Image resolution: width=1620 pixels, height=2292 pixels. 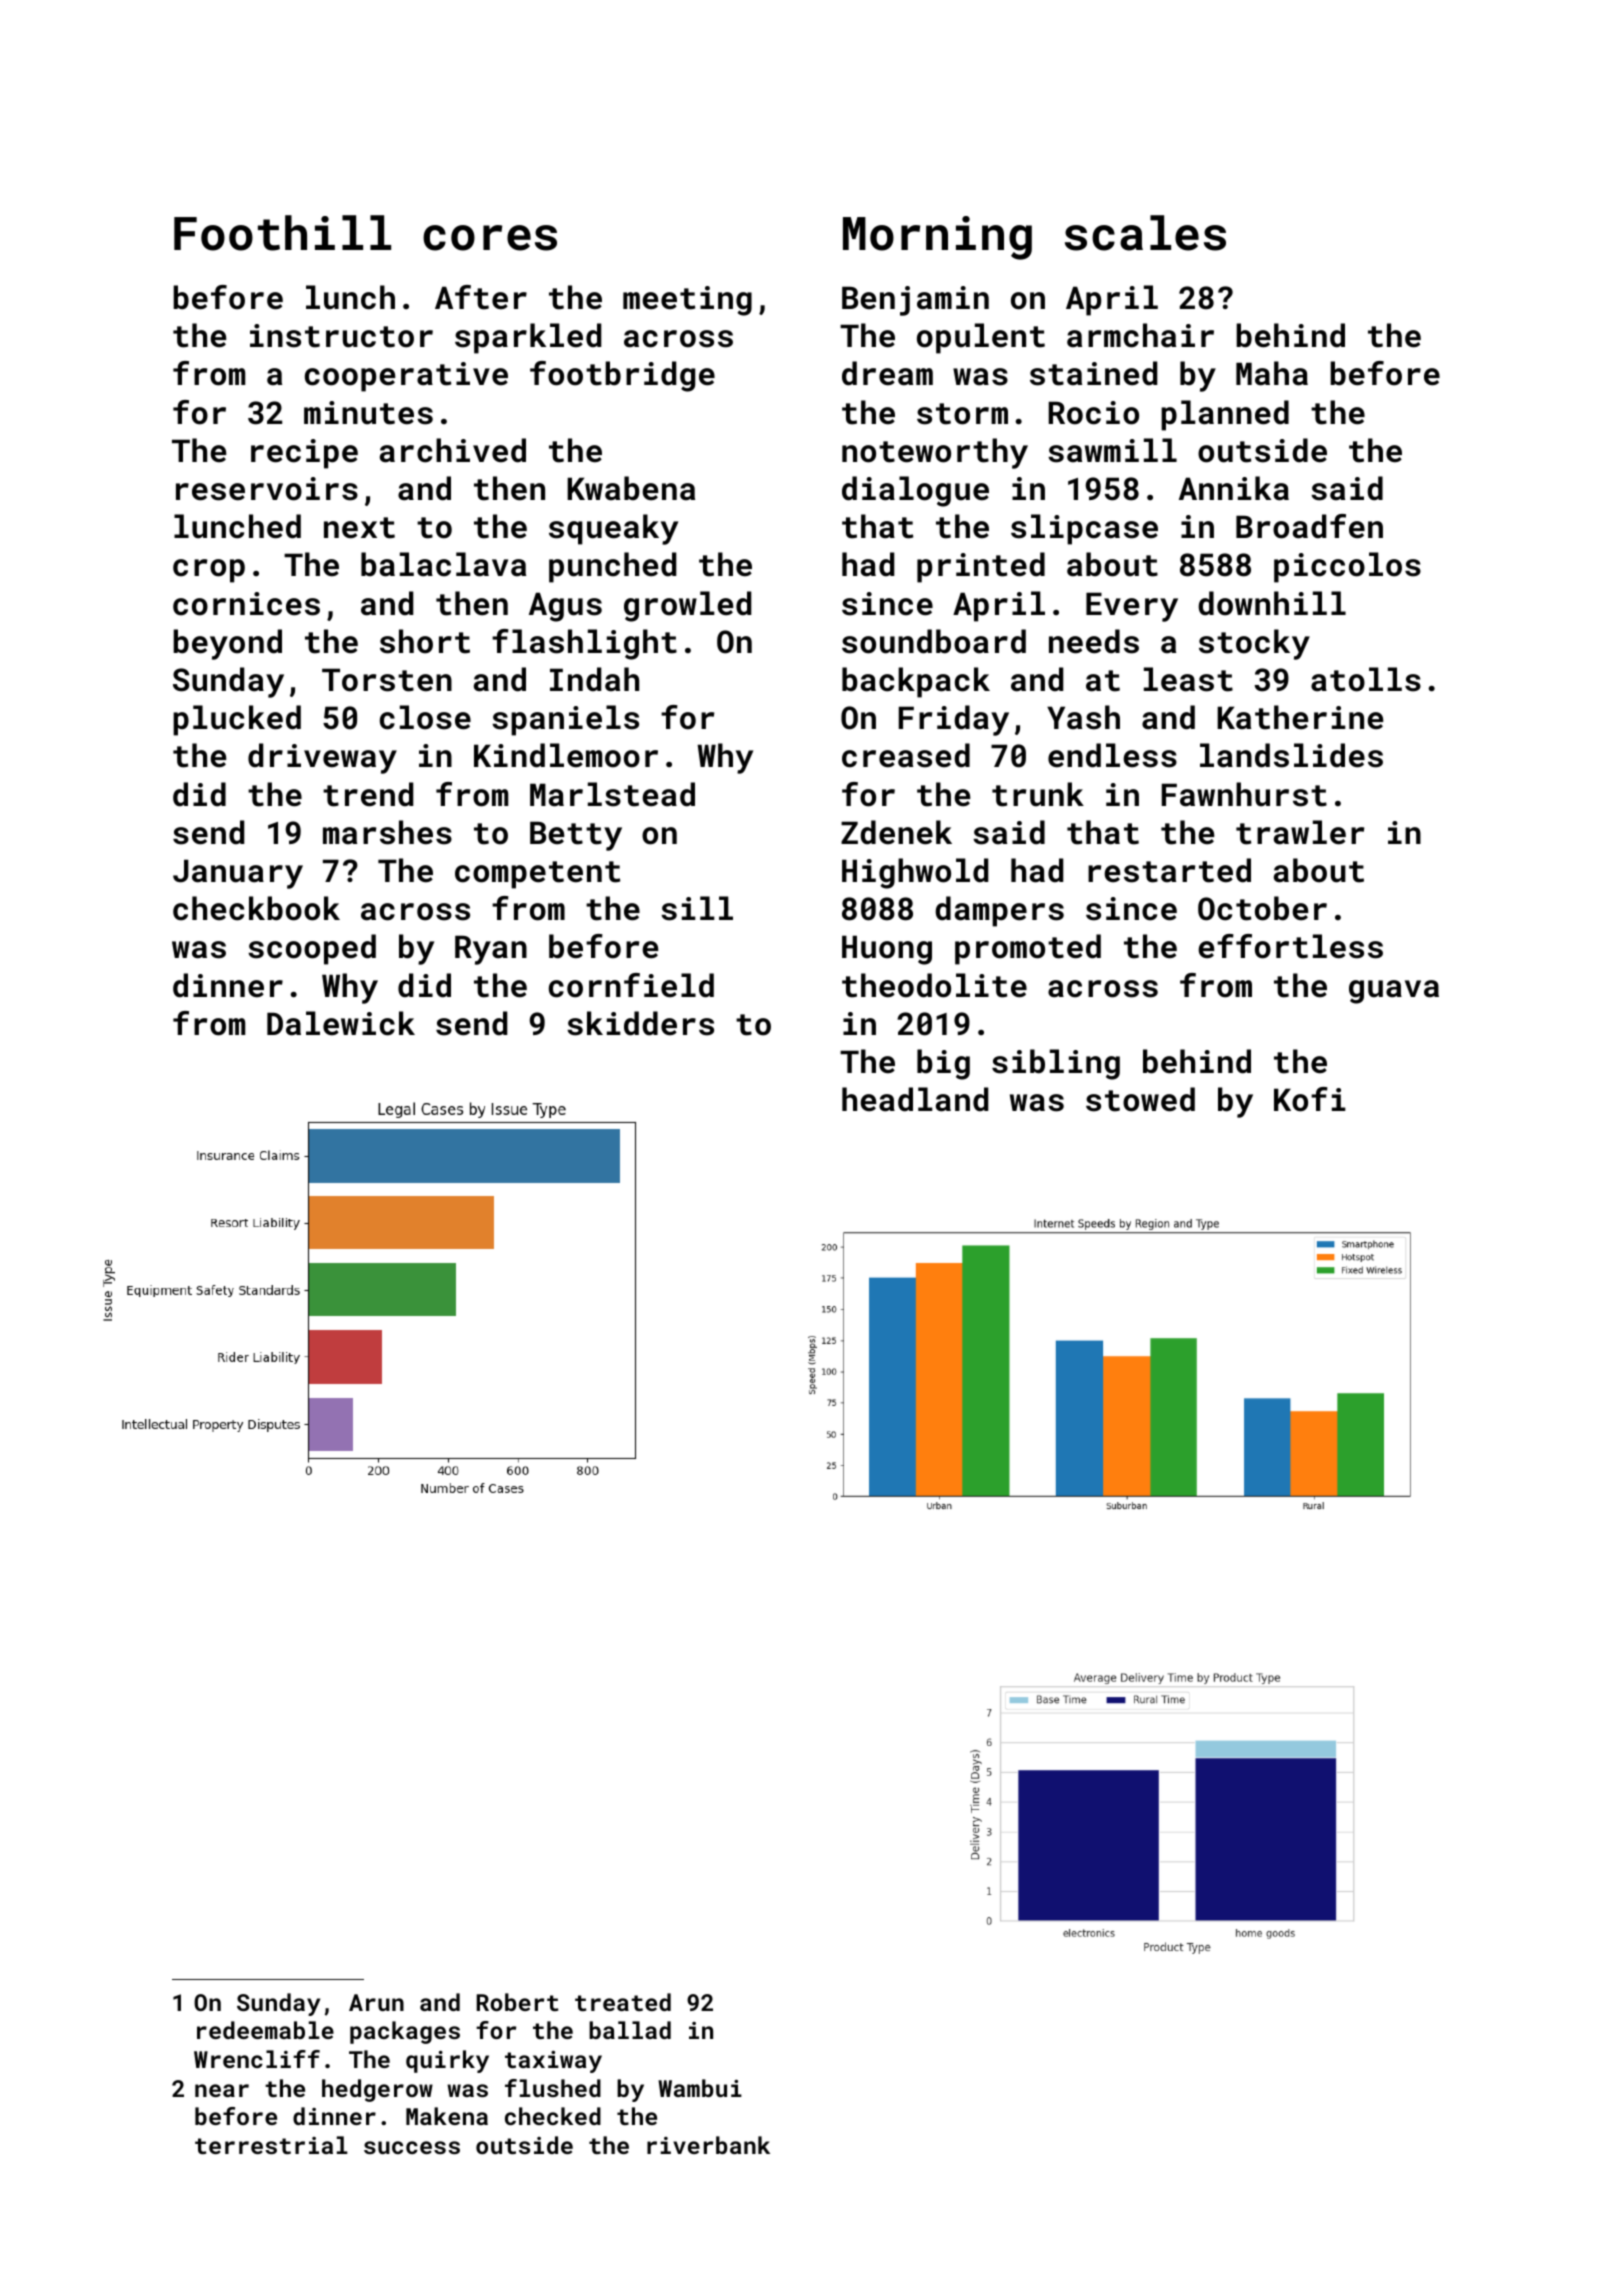 I want to click on Ryan, so click(x=491, y=950).
